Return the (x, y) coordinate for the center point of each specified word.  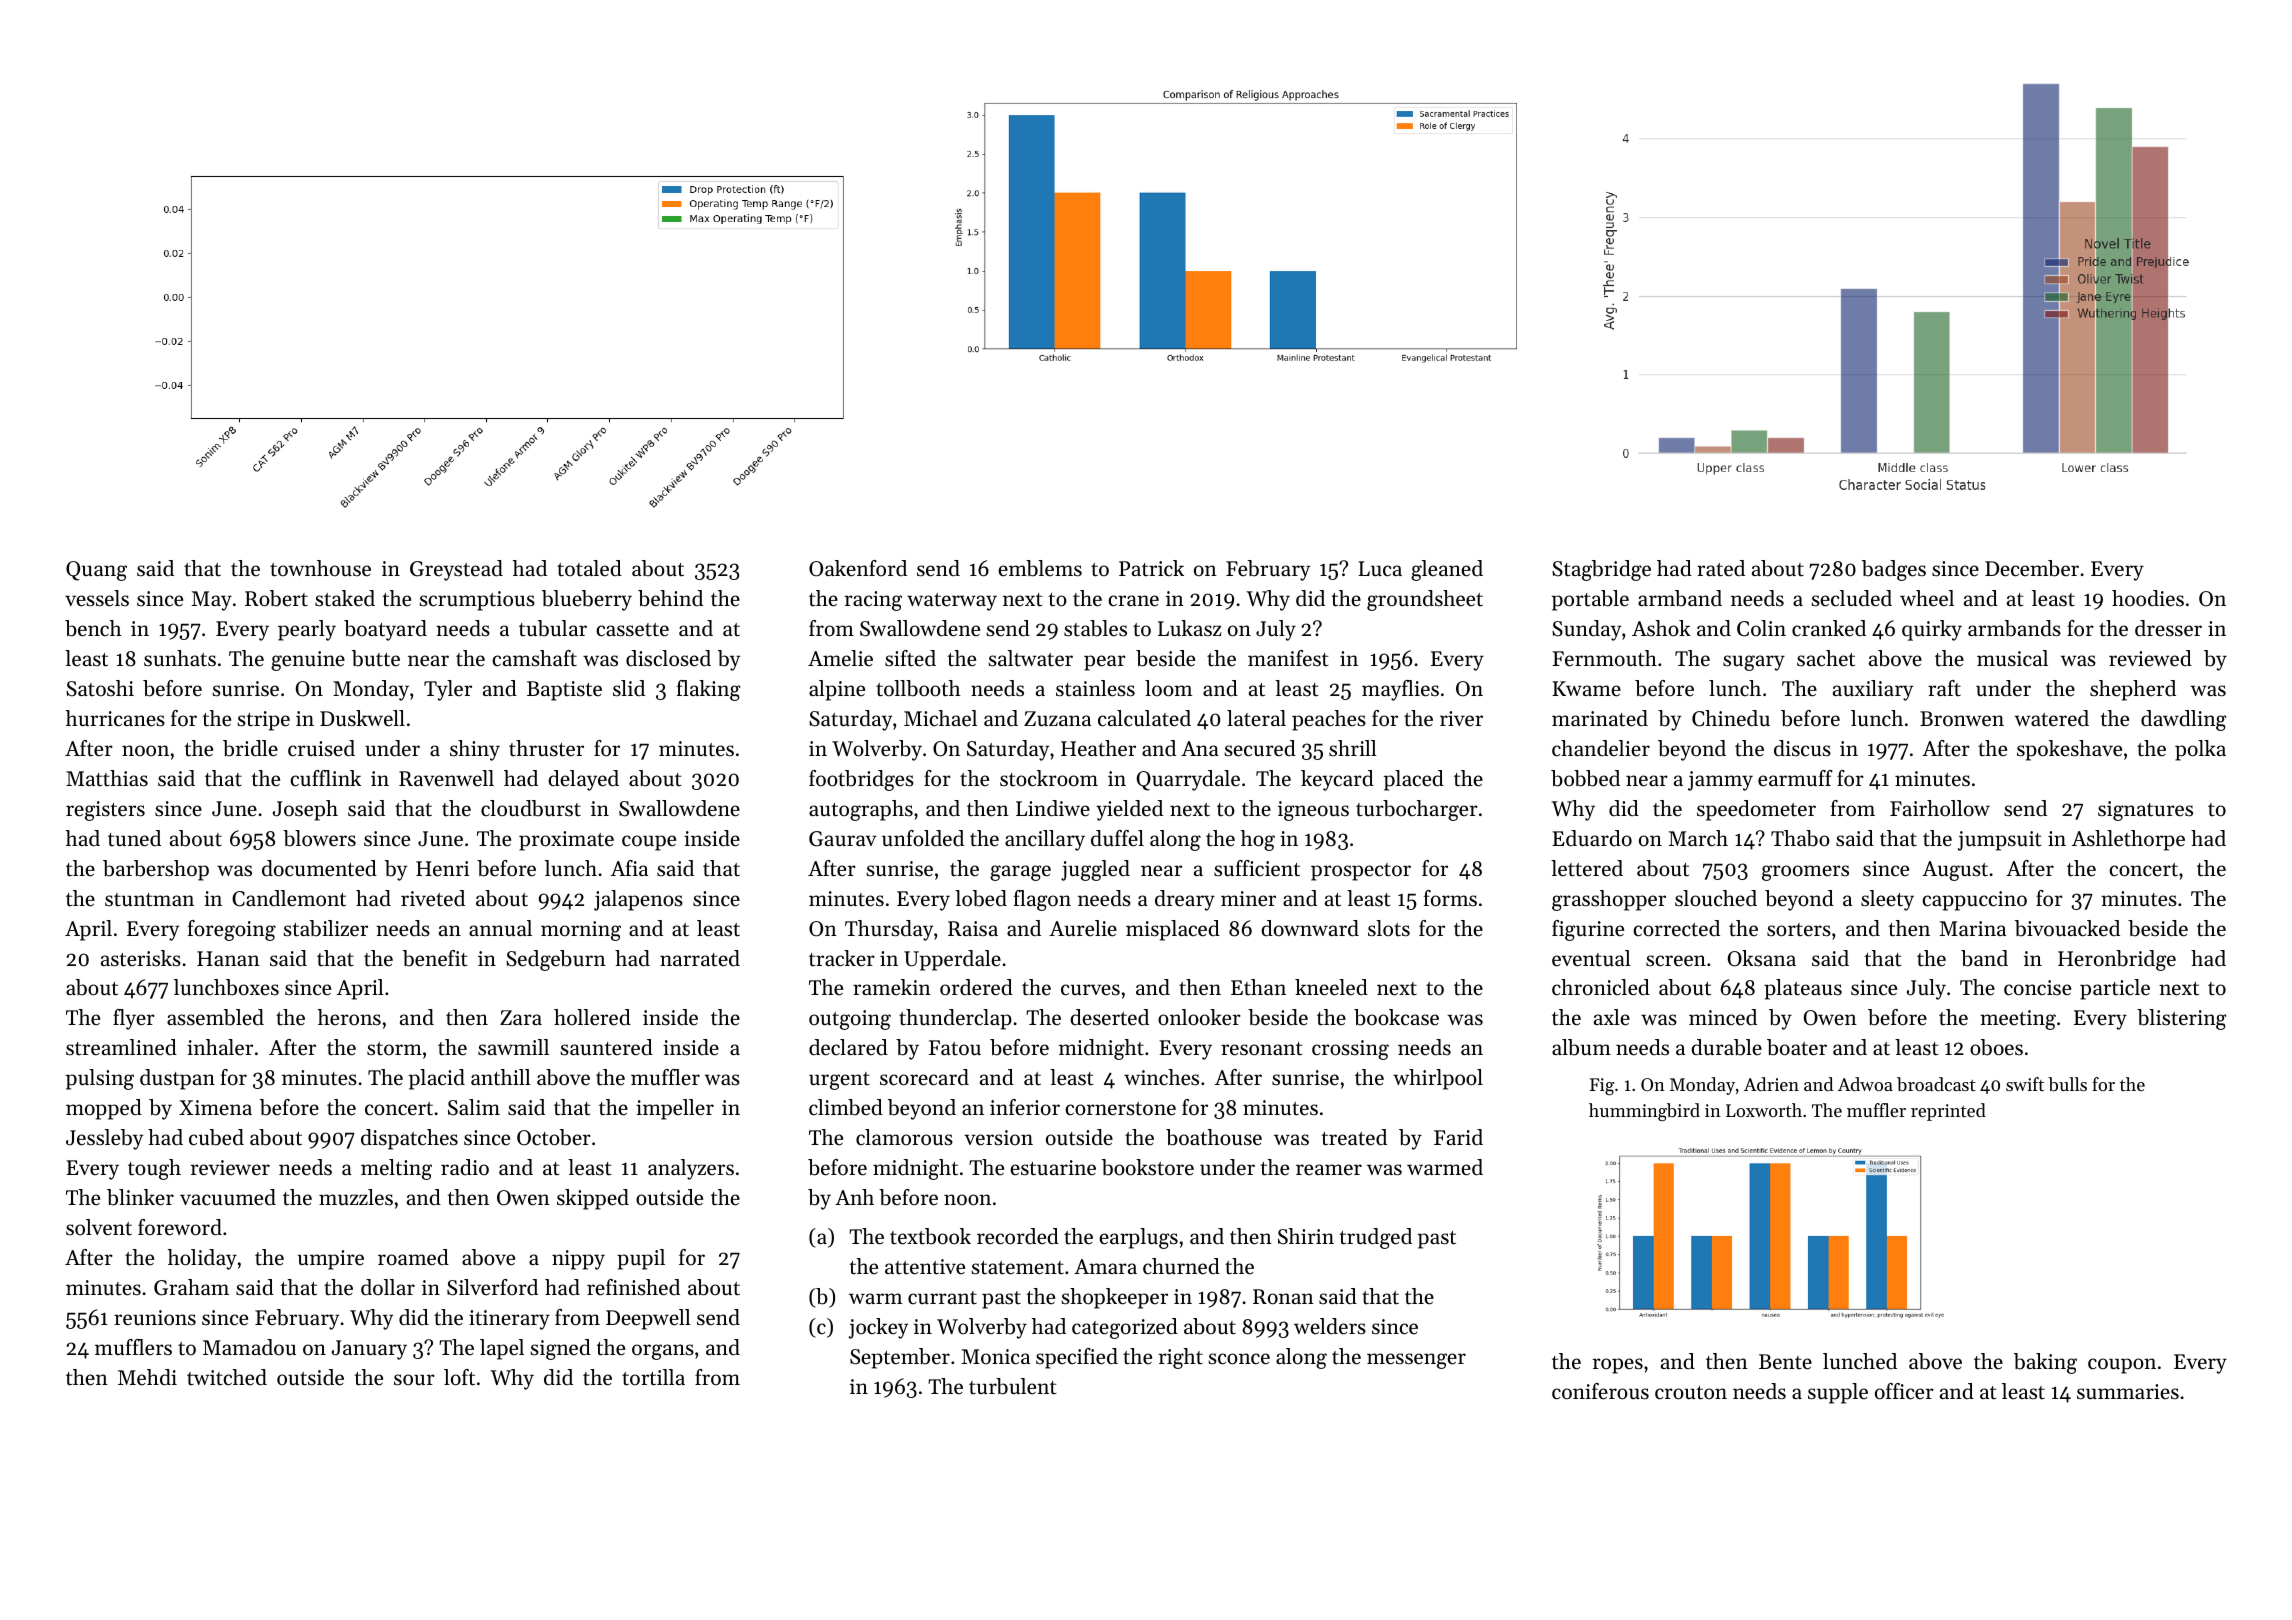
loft (459, 1377)
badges (1894, 570)
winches (1161, 1077)
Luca (1380, 569)
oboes (1996, 1047)
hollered (592, 1017)
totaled (589, 568)
